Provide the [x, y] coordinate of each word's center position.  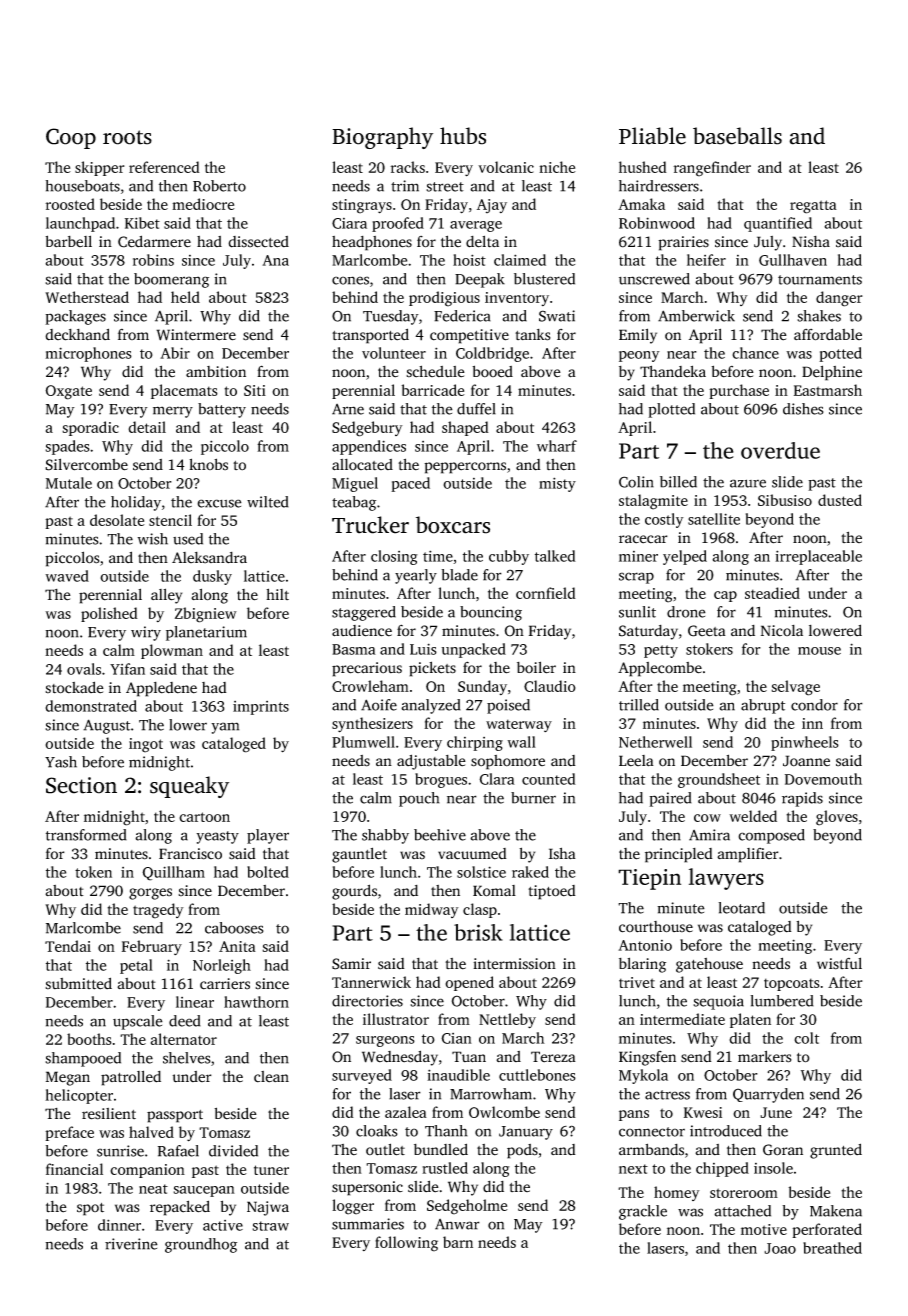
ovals [84, 669]
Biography [382, 138]
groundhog [201, 1245]
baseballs [737, 136]
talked [555, 556]
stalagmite [653, 502]
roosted [70, 204]
